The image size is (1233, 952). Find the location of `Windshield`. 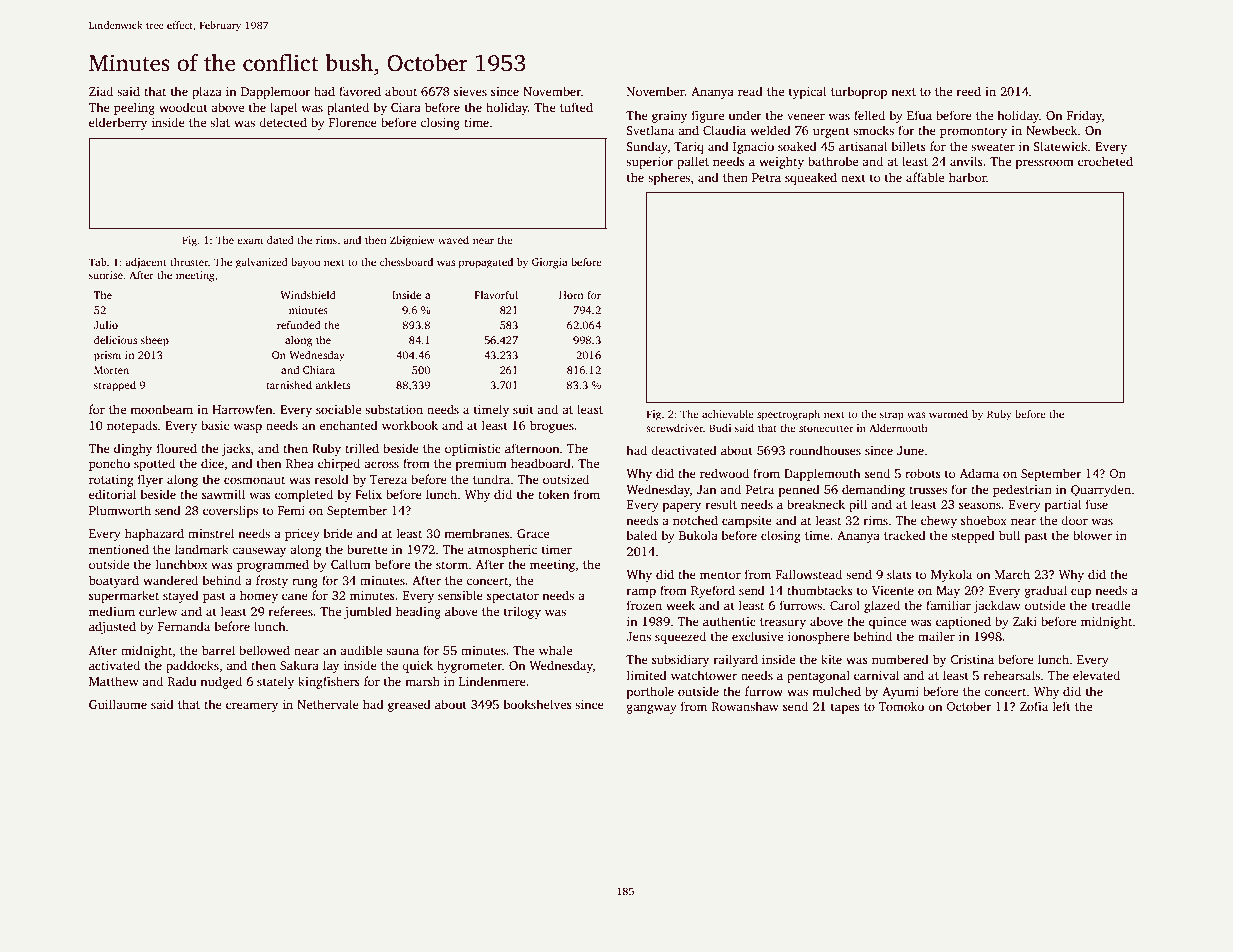

Windshield is located at coordinates (308, 295).
